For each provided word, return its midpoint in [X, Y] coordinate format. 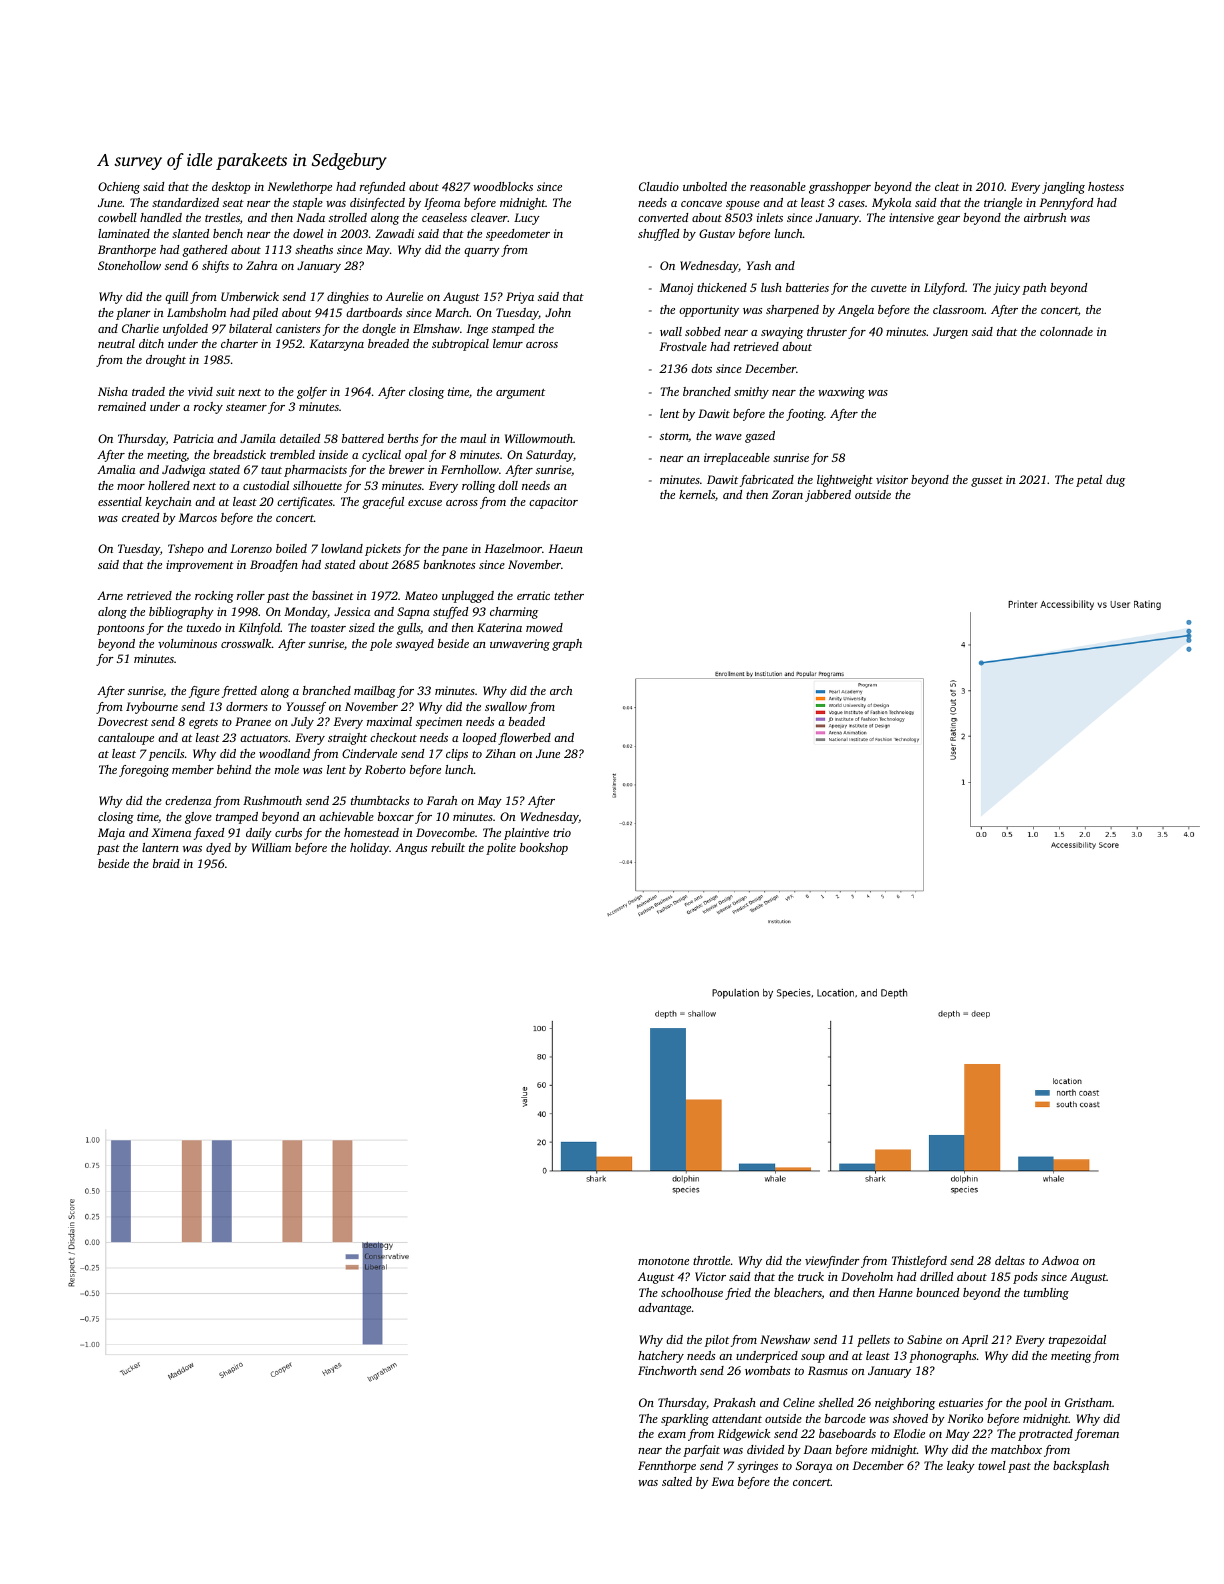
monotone [663, 1261]
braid [166, 863]
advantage [664, 1309]
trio [562, 832]
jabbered [828, 496]
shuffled [658, 235]
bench [228, 233]
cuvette [889, 288]
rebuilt [448, 847]
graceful [383, 503]
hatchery [661, 1357]
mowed [544, 627]
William [271, 847]
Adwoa [1060, 1260]
